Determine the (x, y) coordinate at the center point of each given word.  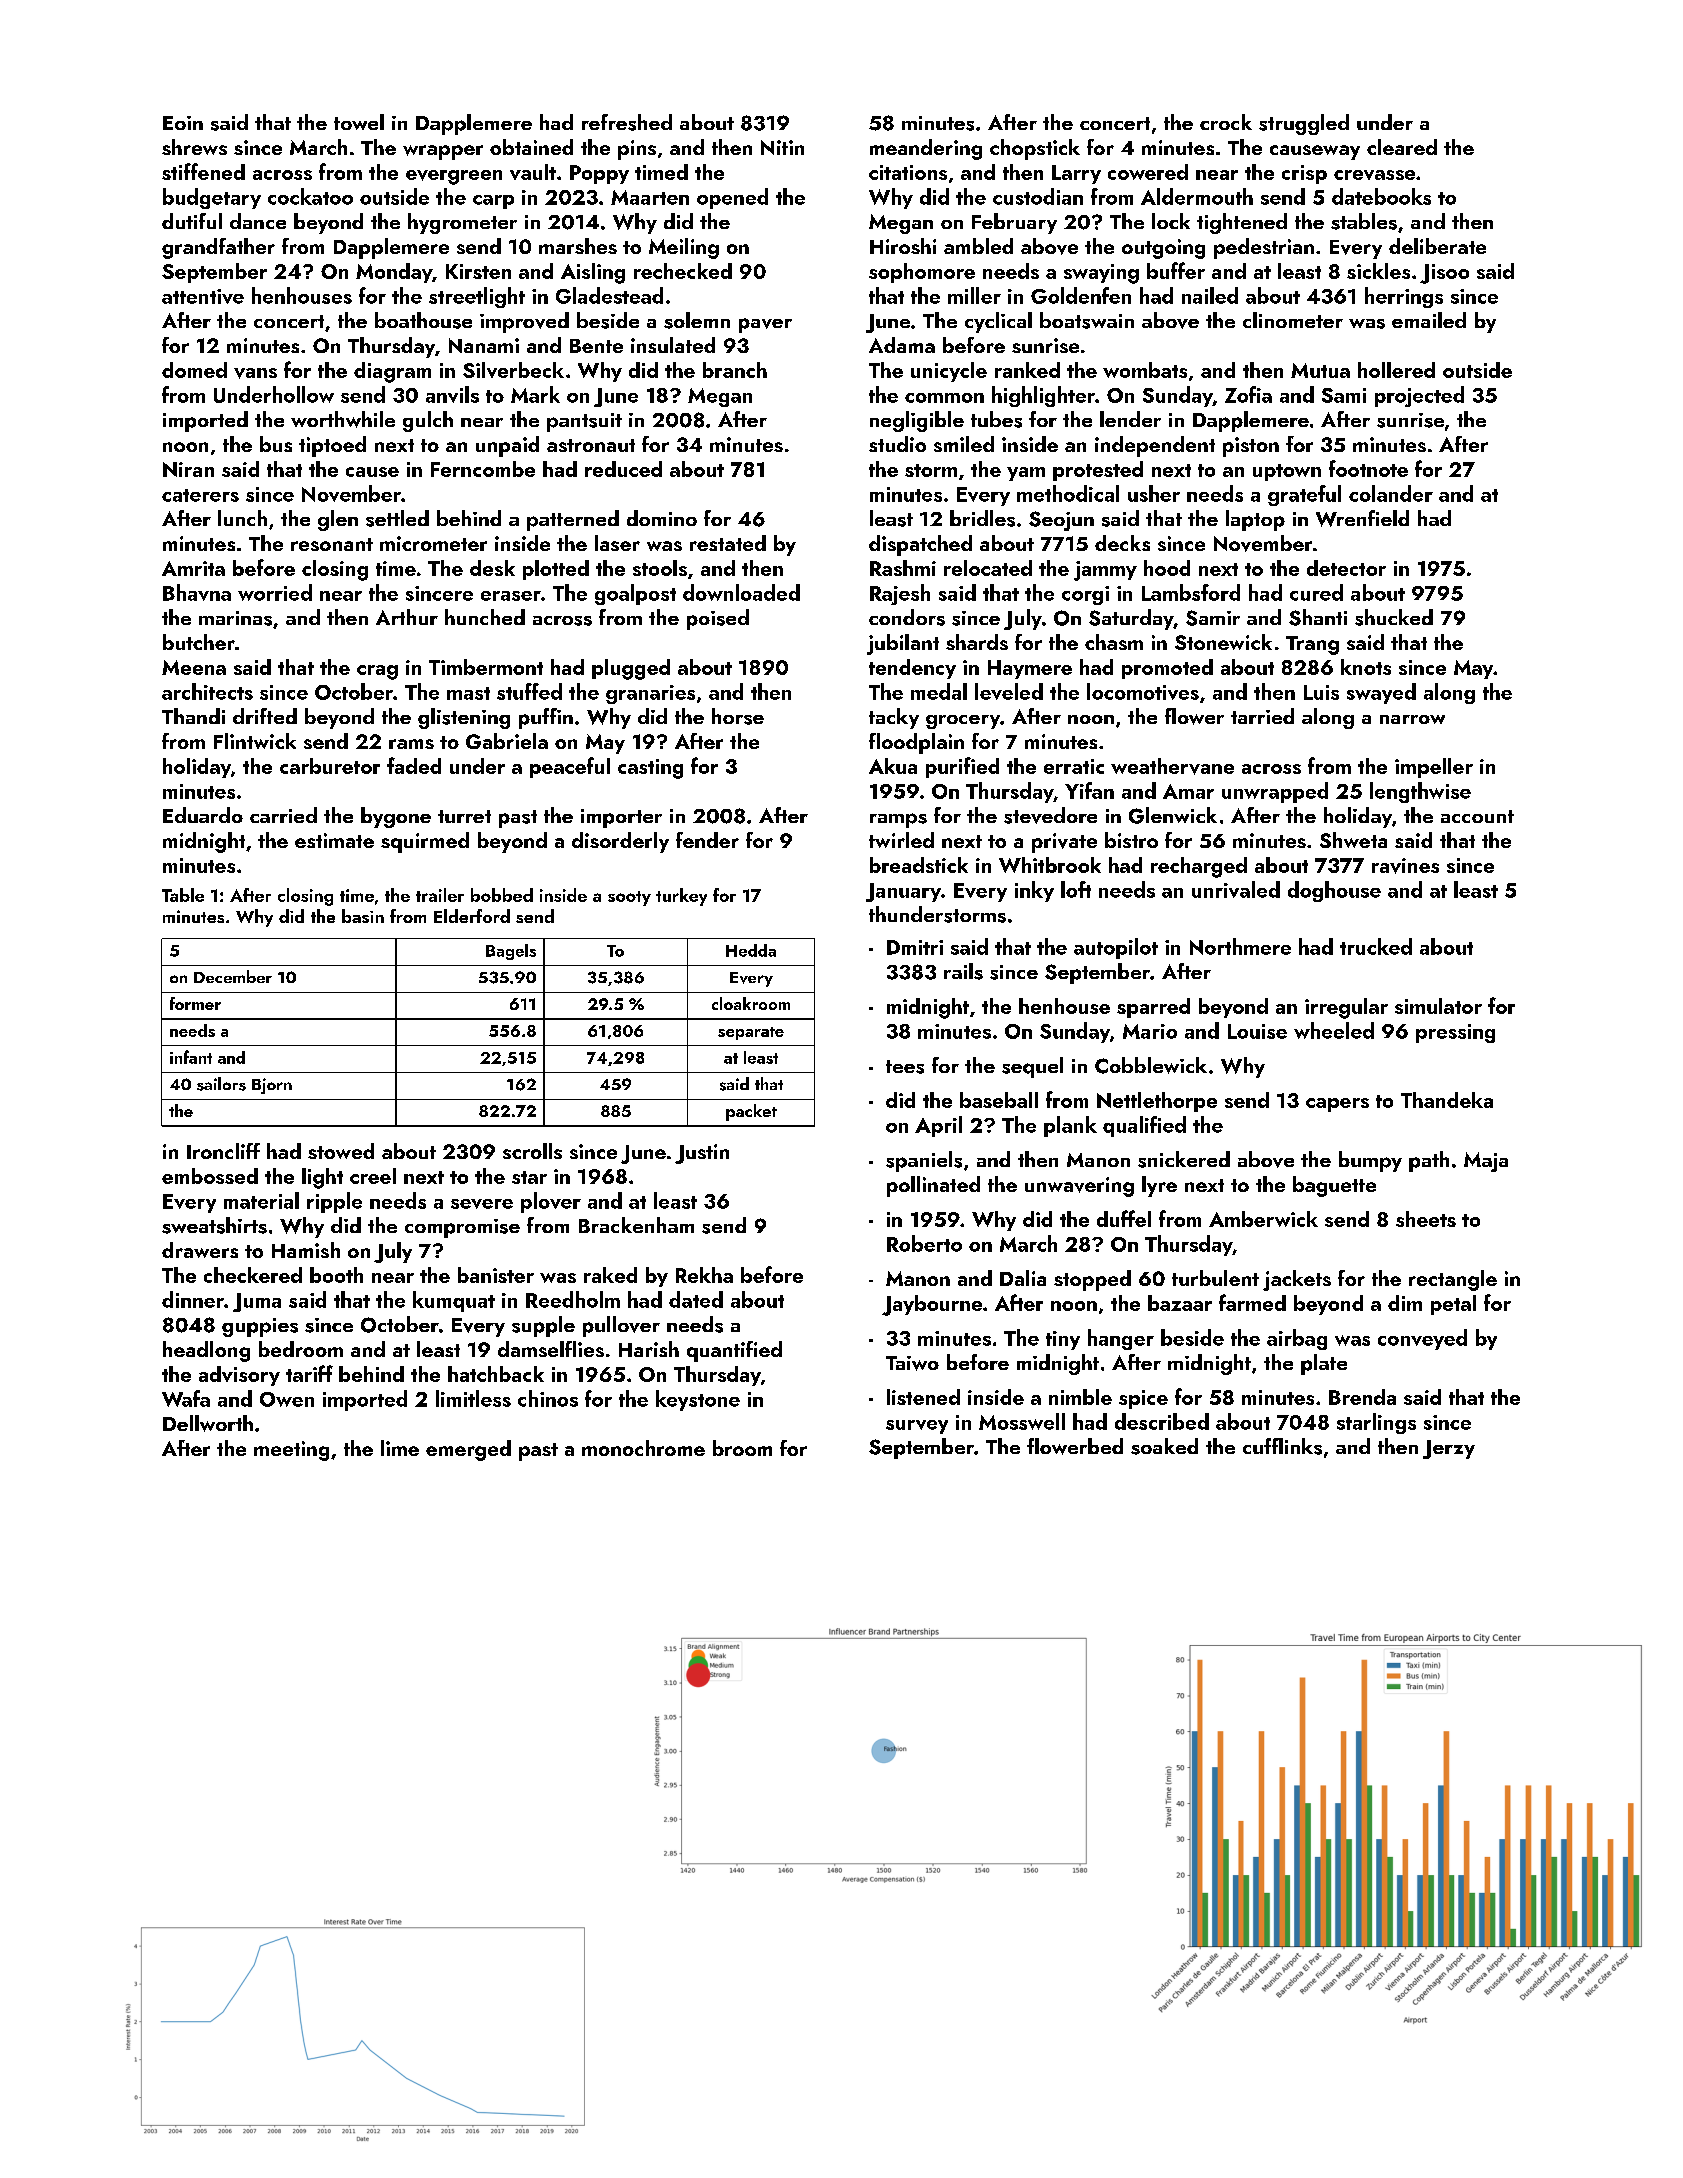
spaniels (924, 1161)
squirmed (425, 842)
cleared (1402, 147)
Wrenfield (1362, 518)
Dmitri (915, 947)
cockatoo (310, 196)
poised (718, 619)
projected (1419, 396)
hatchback (496, 1374)
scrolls (532, 1151)
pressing (1455, 1033)
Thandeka (1447, 1100)
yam (1026, 474)
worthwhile (343, 419)
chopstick (1035, 149)
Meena (194, 667)
